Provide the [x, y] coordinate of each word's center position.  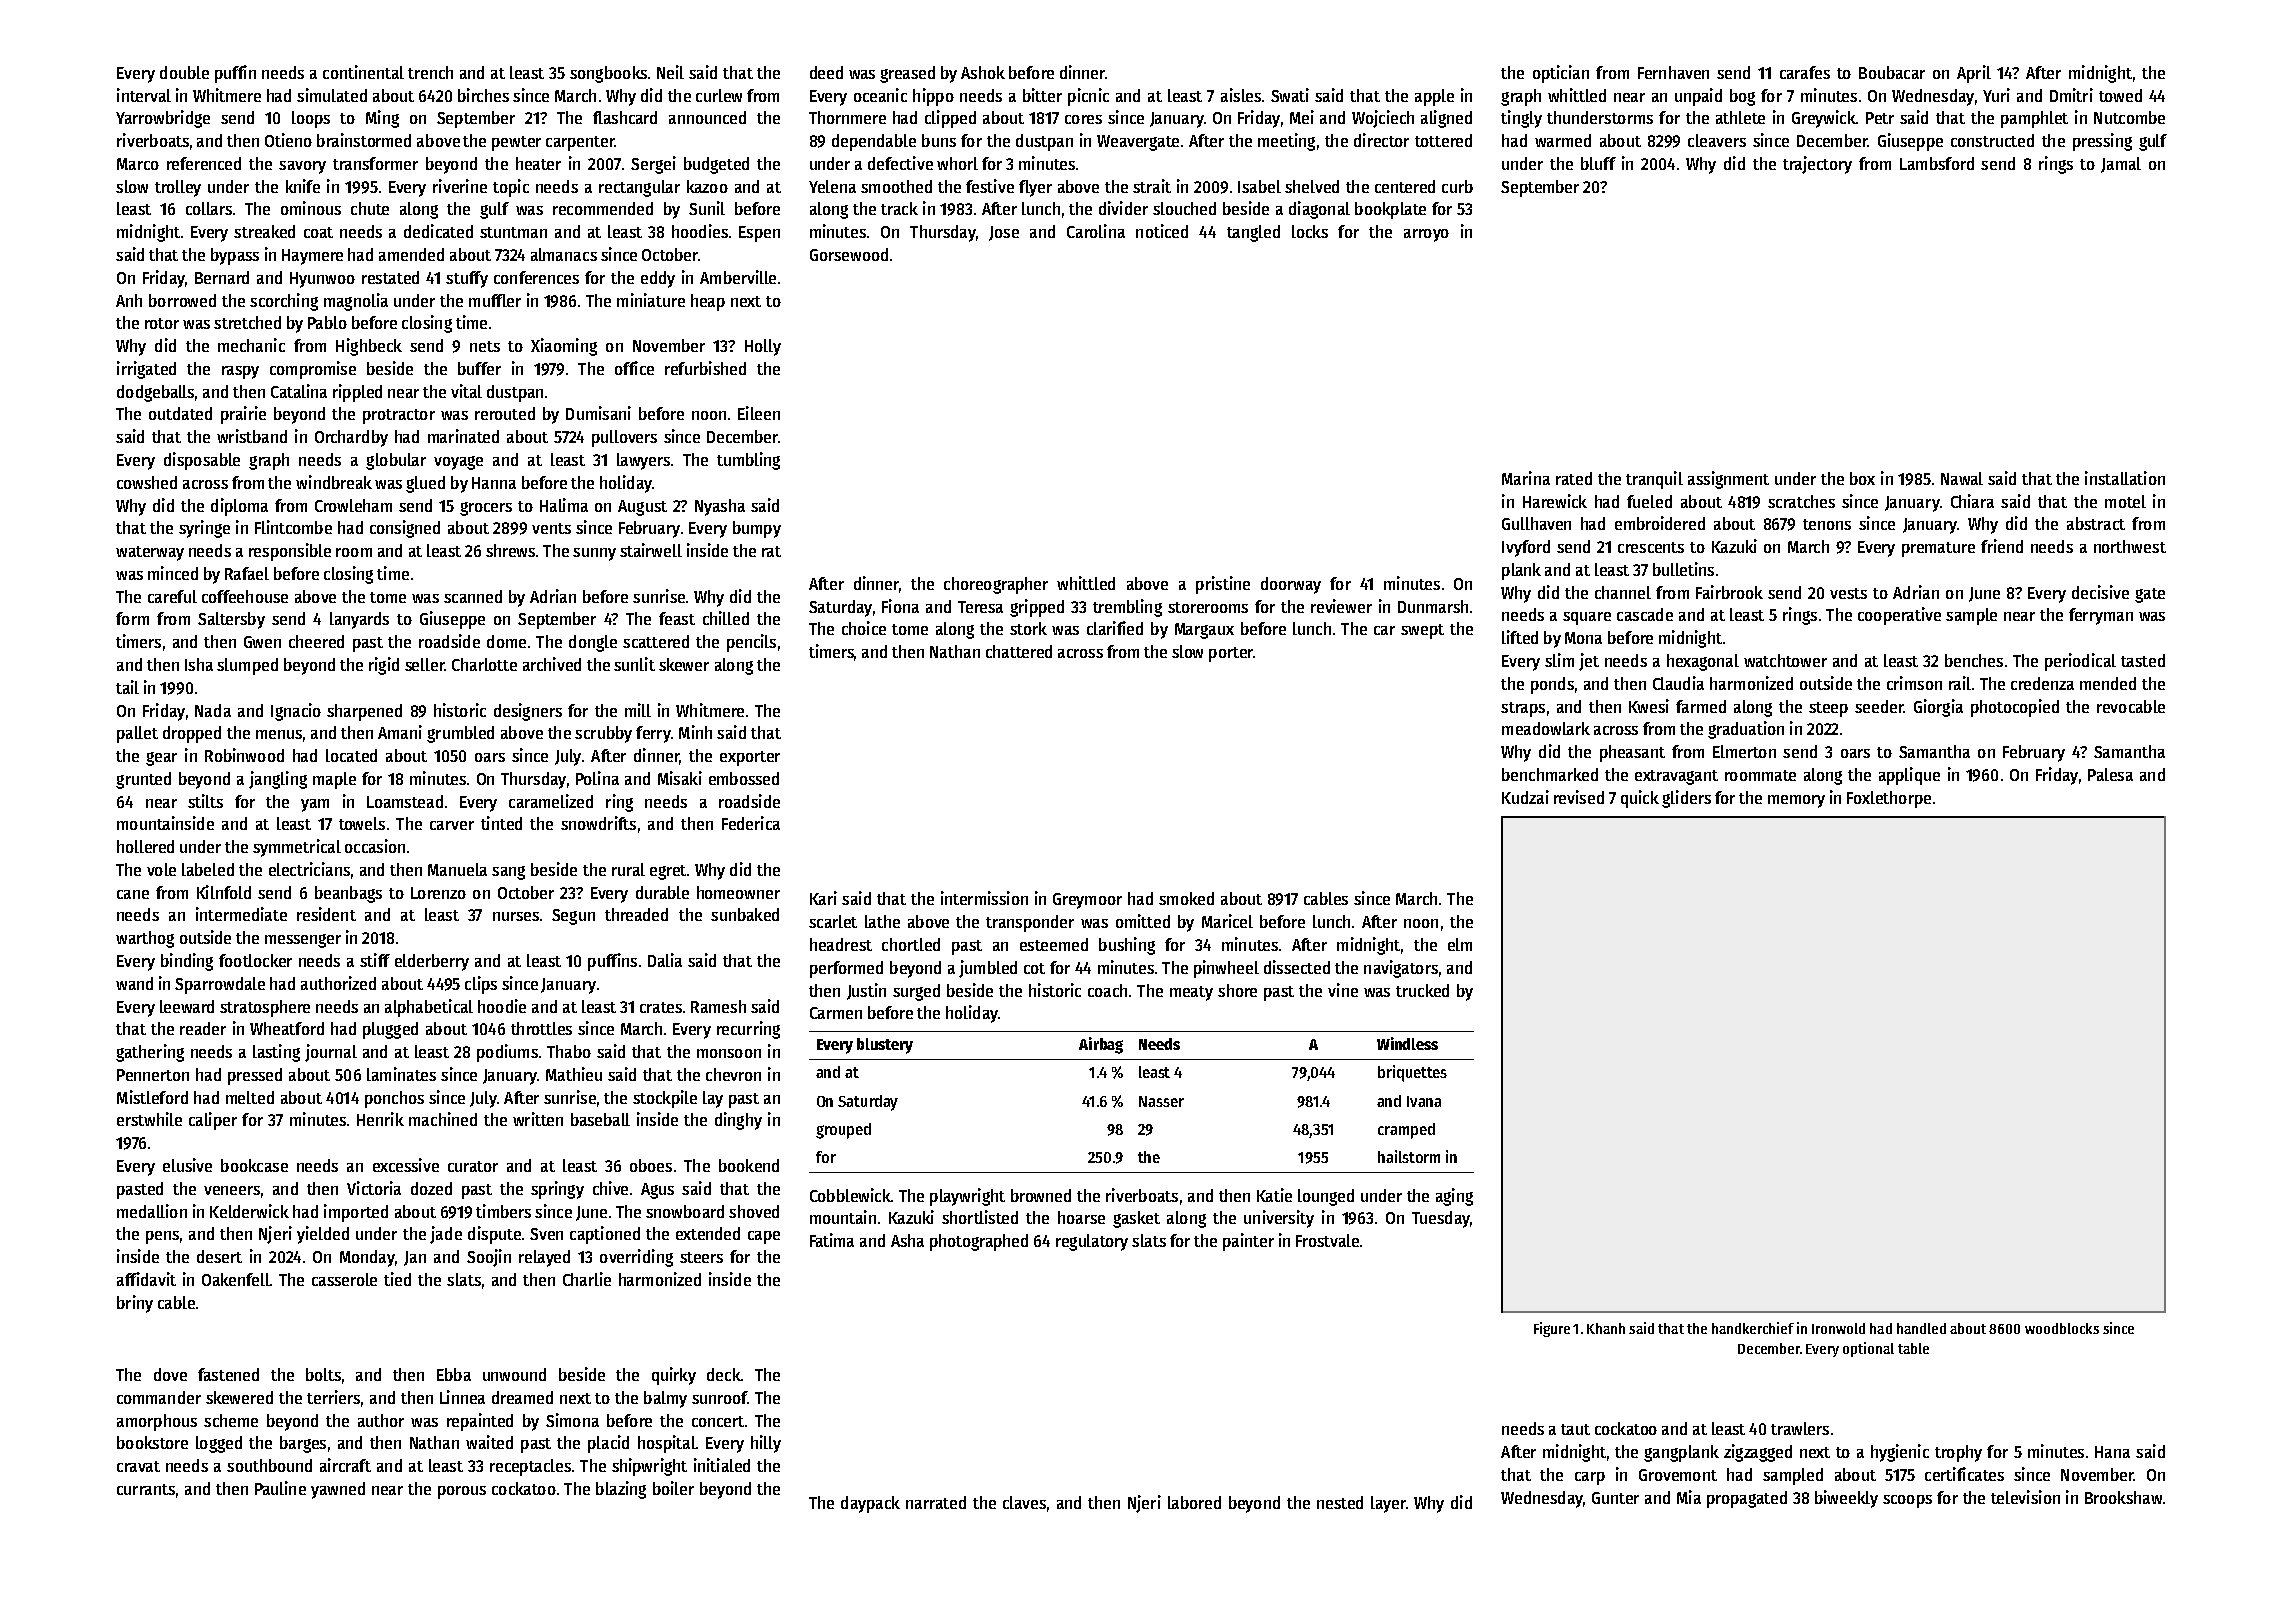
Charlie [587, 1279]
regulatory [1092, 1242]
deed [826, 72]
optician [1561, 74]
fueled [1649, 501]
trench [430, 72]
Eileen [759, 413]
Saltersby [231, 620]
